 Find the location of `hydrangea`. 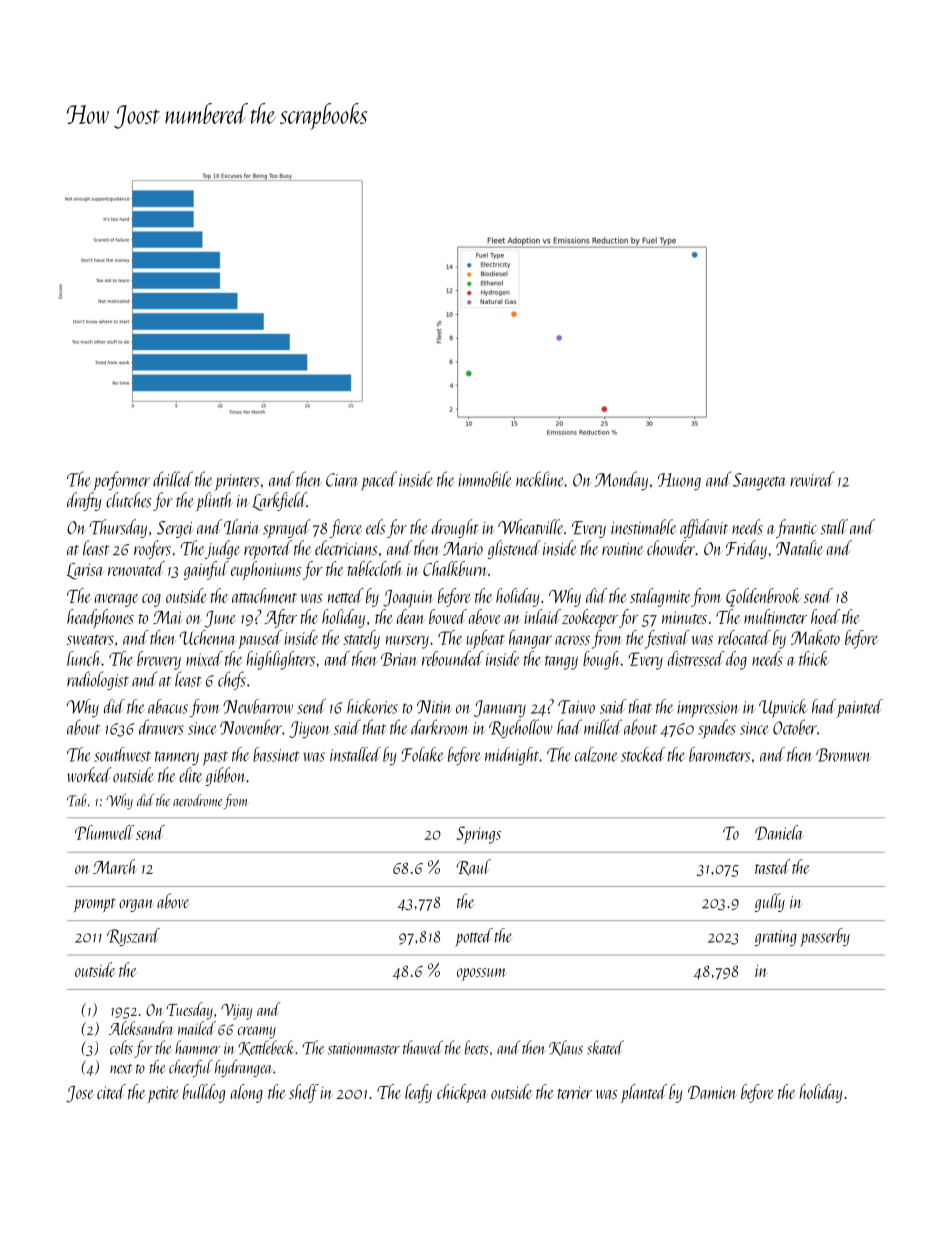

hydrangea is located at coordinates (244, 1068).
